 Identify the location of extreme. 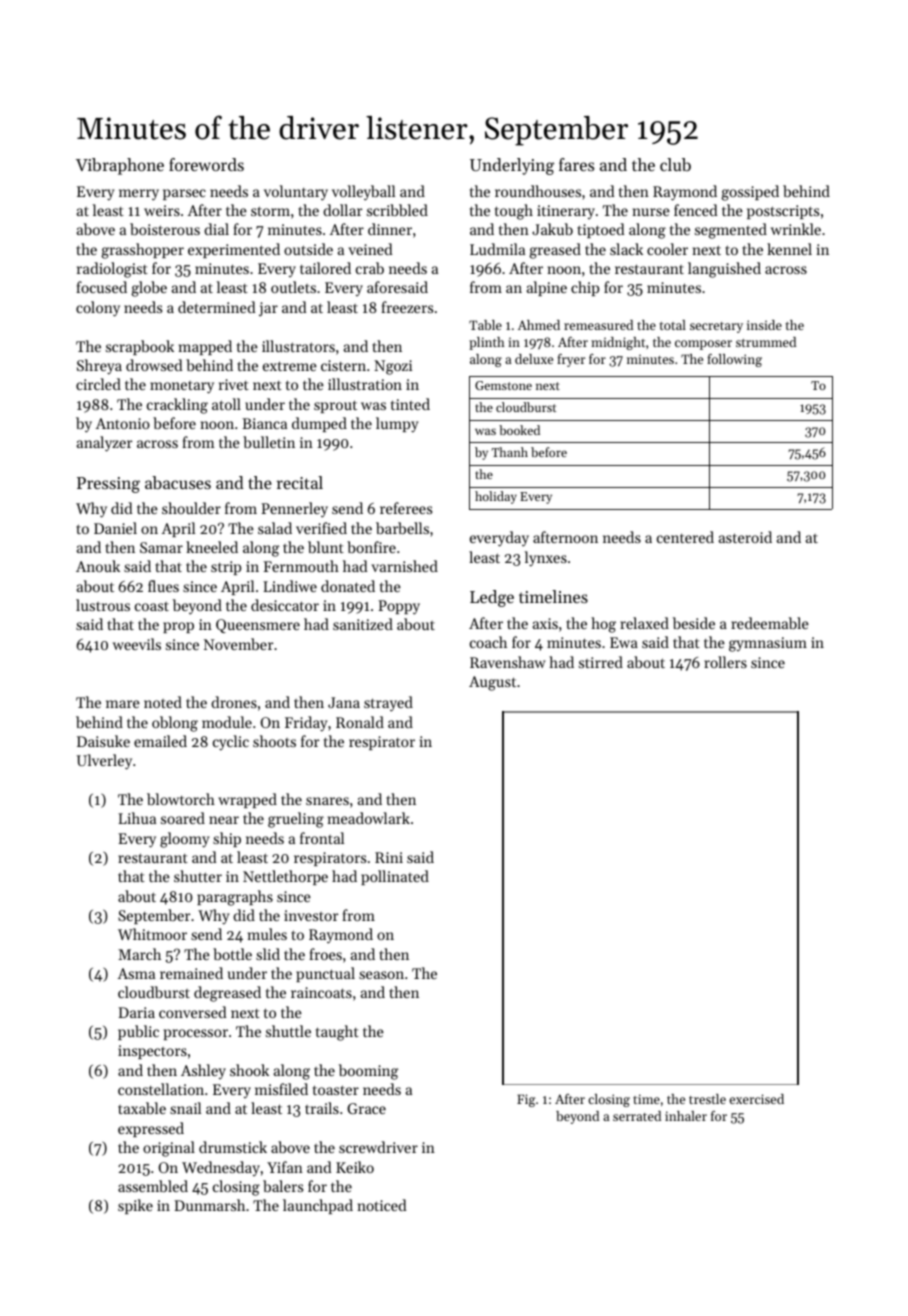
(290, 366).
